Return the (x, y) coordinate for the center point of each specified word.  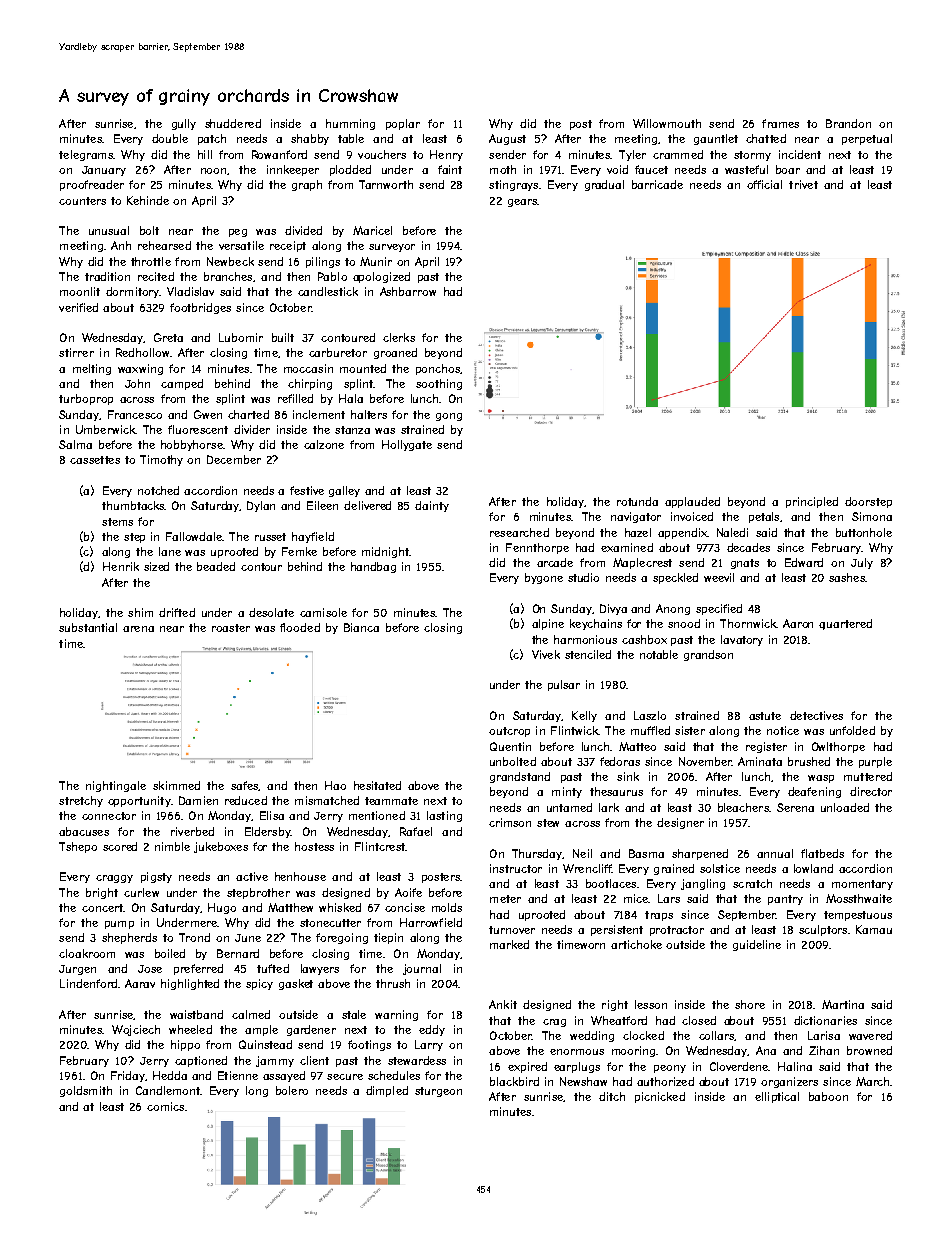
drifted (177, 612)
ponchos (438, 369)
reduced (246, 800)
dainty (432, 506)
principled (812, 502)
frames (780, 123)
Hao (335, 785)
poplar (403, 124)
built (283, 337)
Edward (804, 562)
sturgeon (438, 1092)
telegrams (86, 155)
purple (875, 762)
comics (165, 1106)
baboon (828, 1096)
